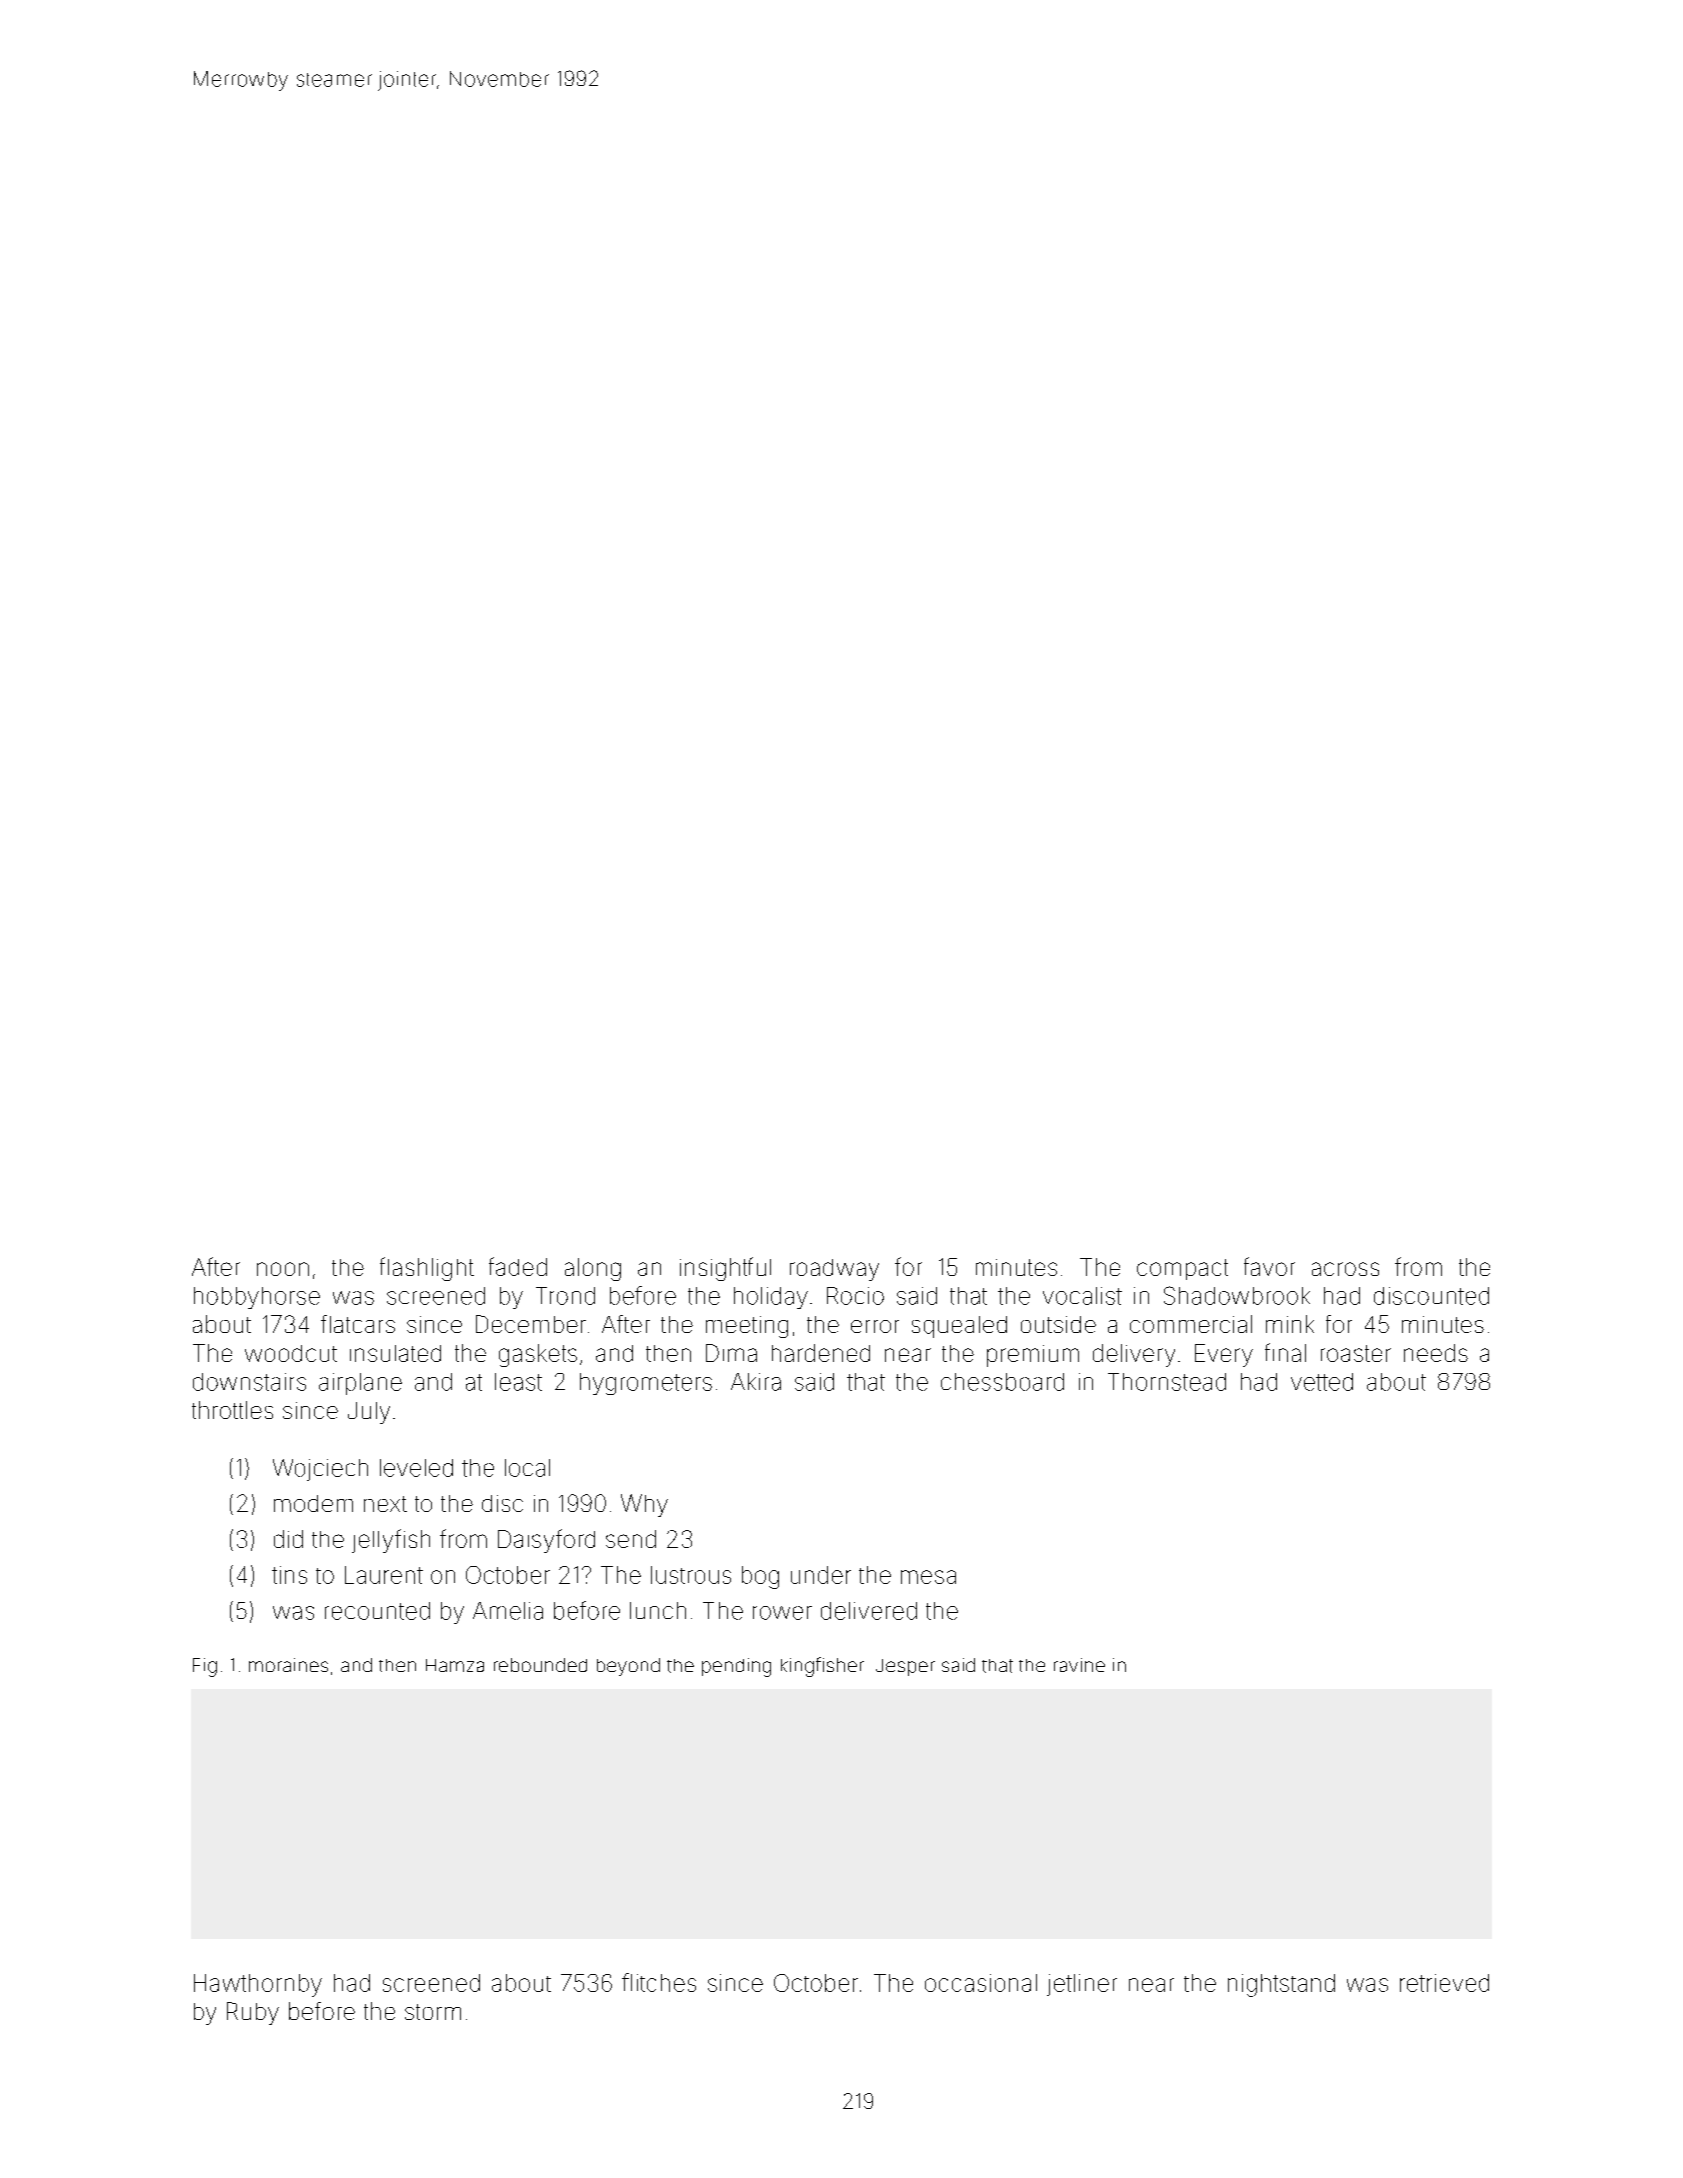 The image size is (1683, 2178). Describe the element at coordinates (253, 2013) in the screenshot. I see `Ruby` at that location.
